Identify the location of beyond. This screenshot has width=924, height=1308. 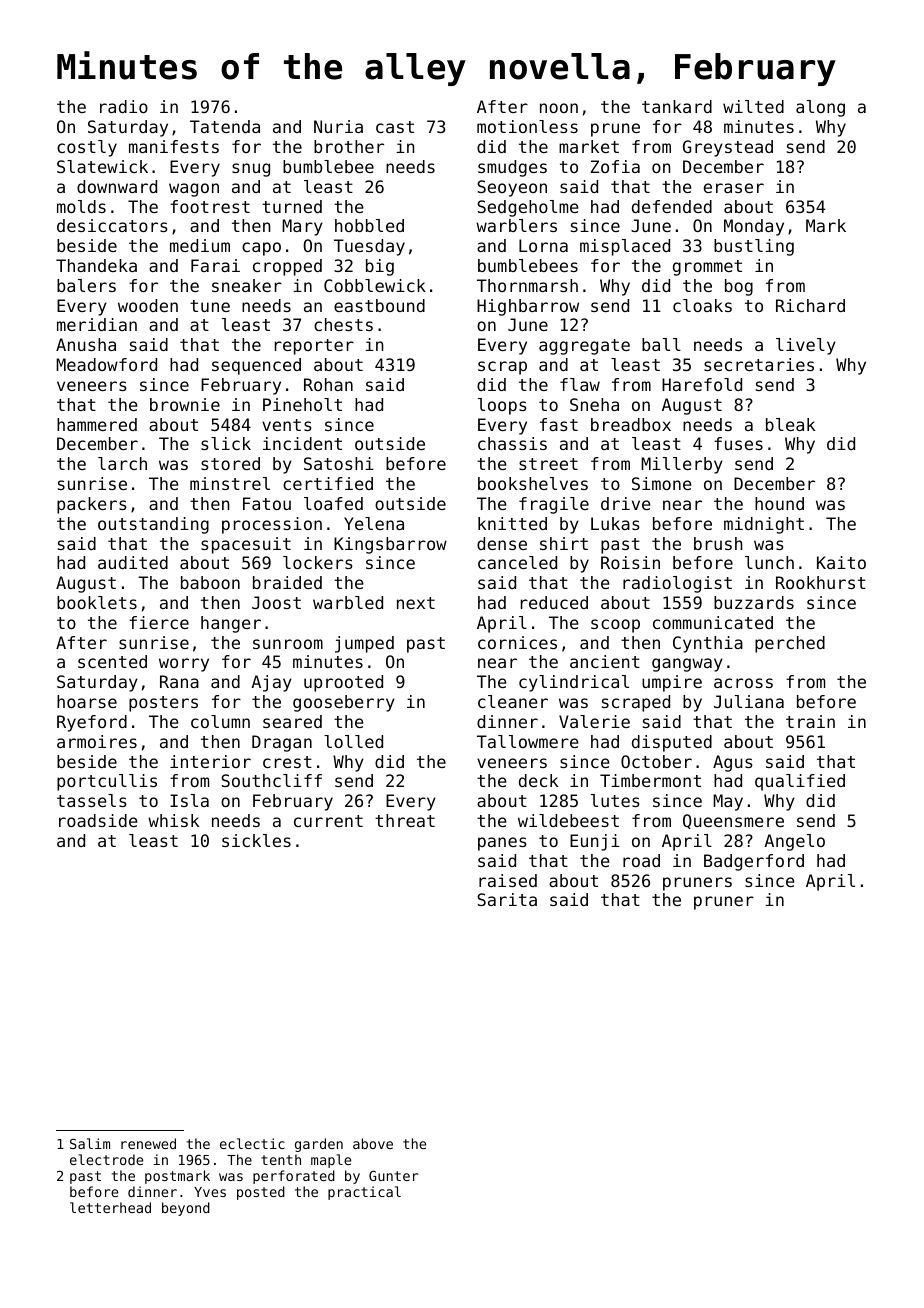
(186, 1209).
